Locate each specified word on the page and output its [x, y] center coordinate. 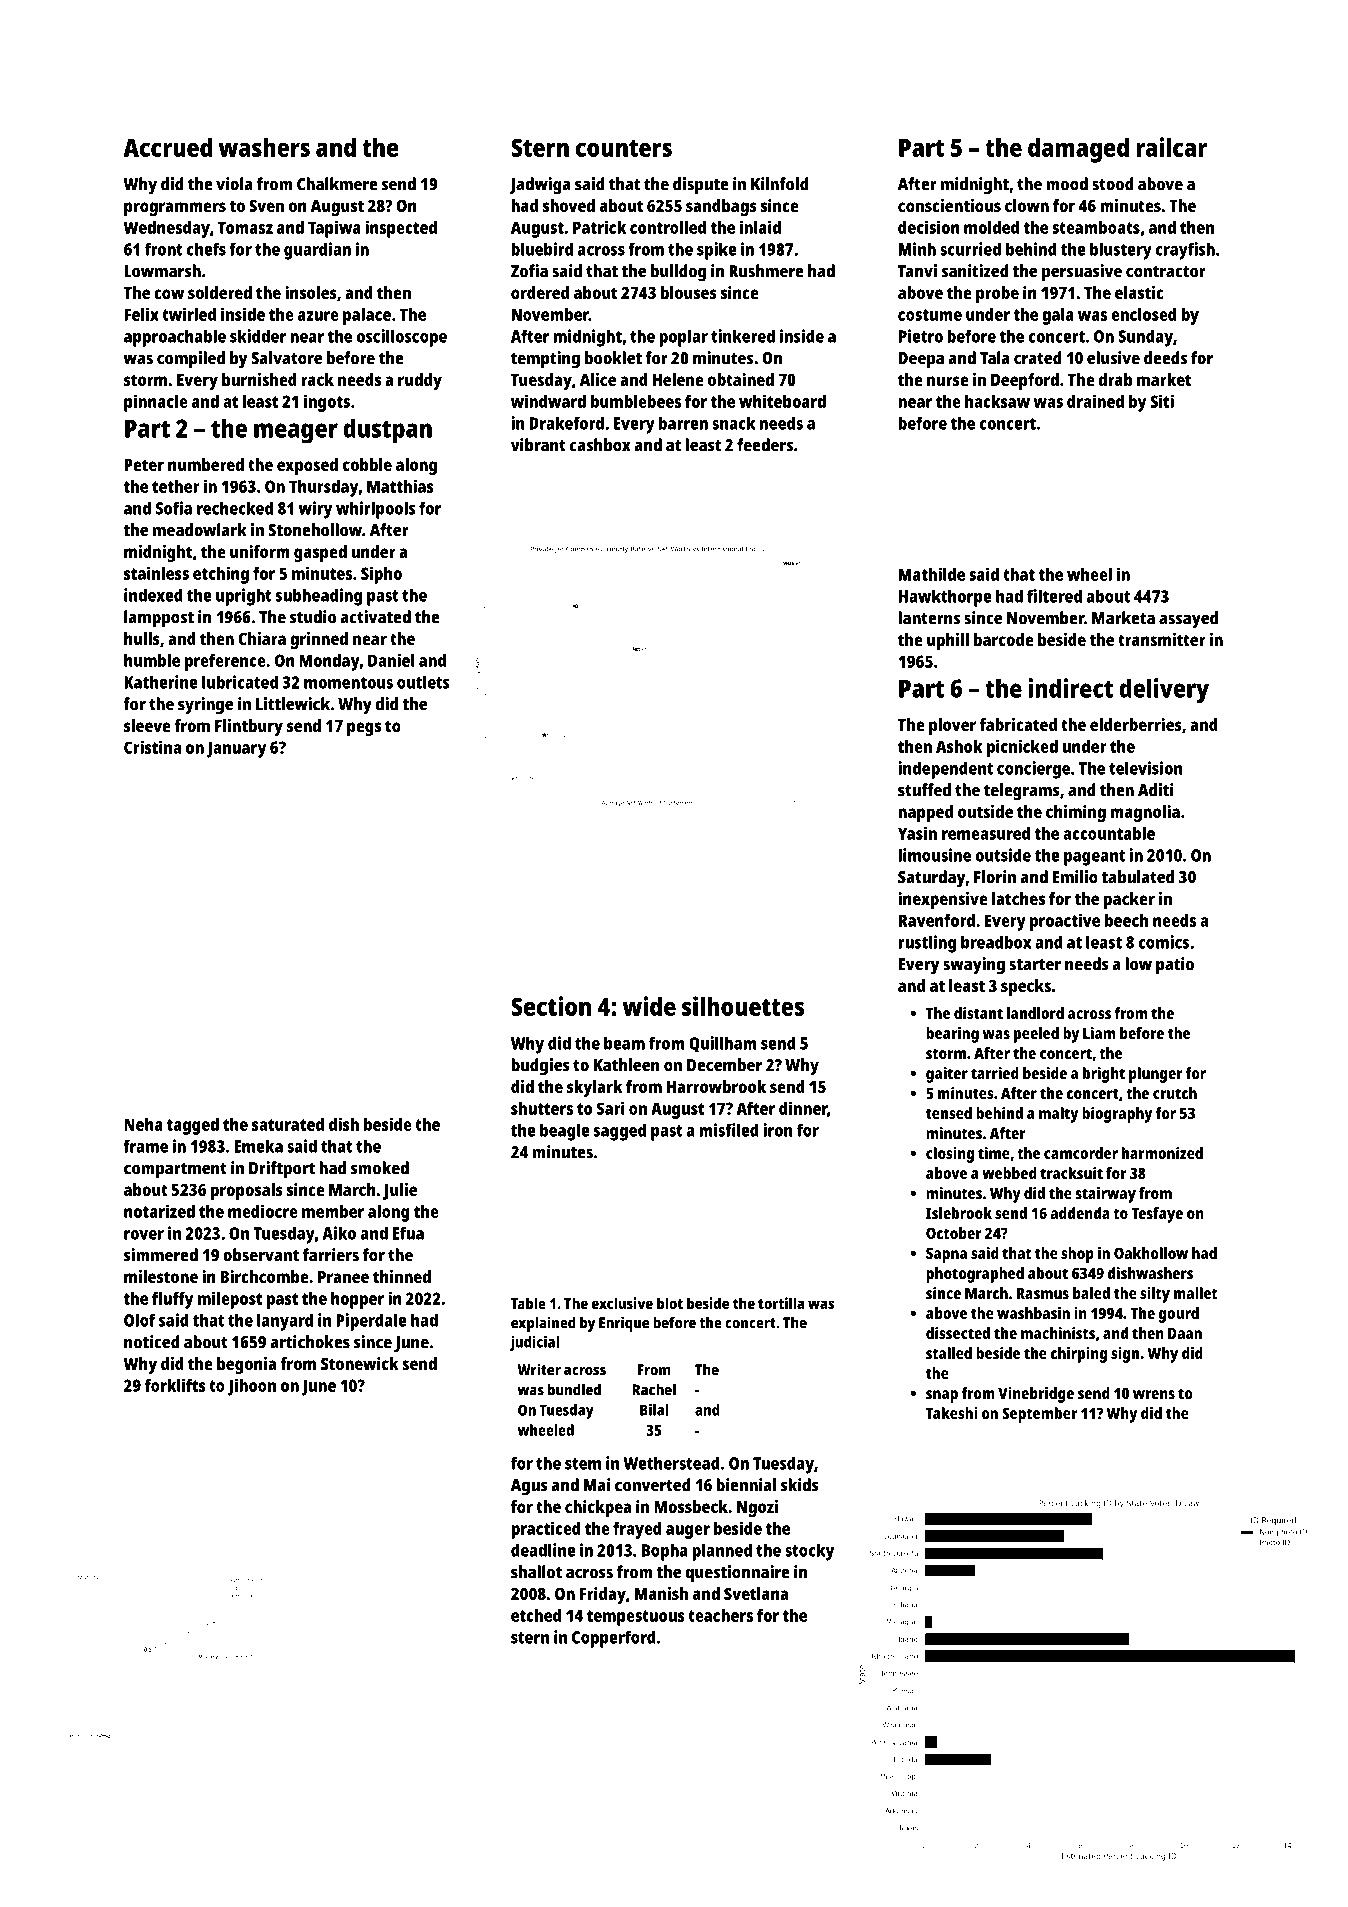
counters [624, 148]
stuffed [924, 790]
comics [1163, 942]
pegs [364, 729]
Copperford [614, 1639]
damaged [1078, 150]
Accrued [168, 147]
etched [536, 1615]
